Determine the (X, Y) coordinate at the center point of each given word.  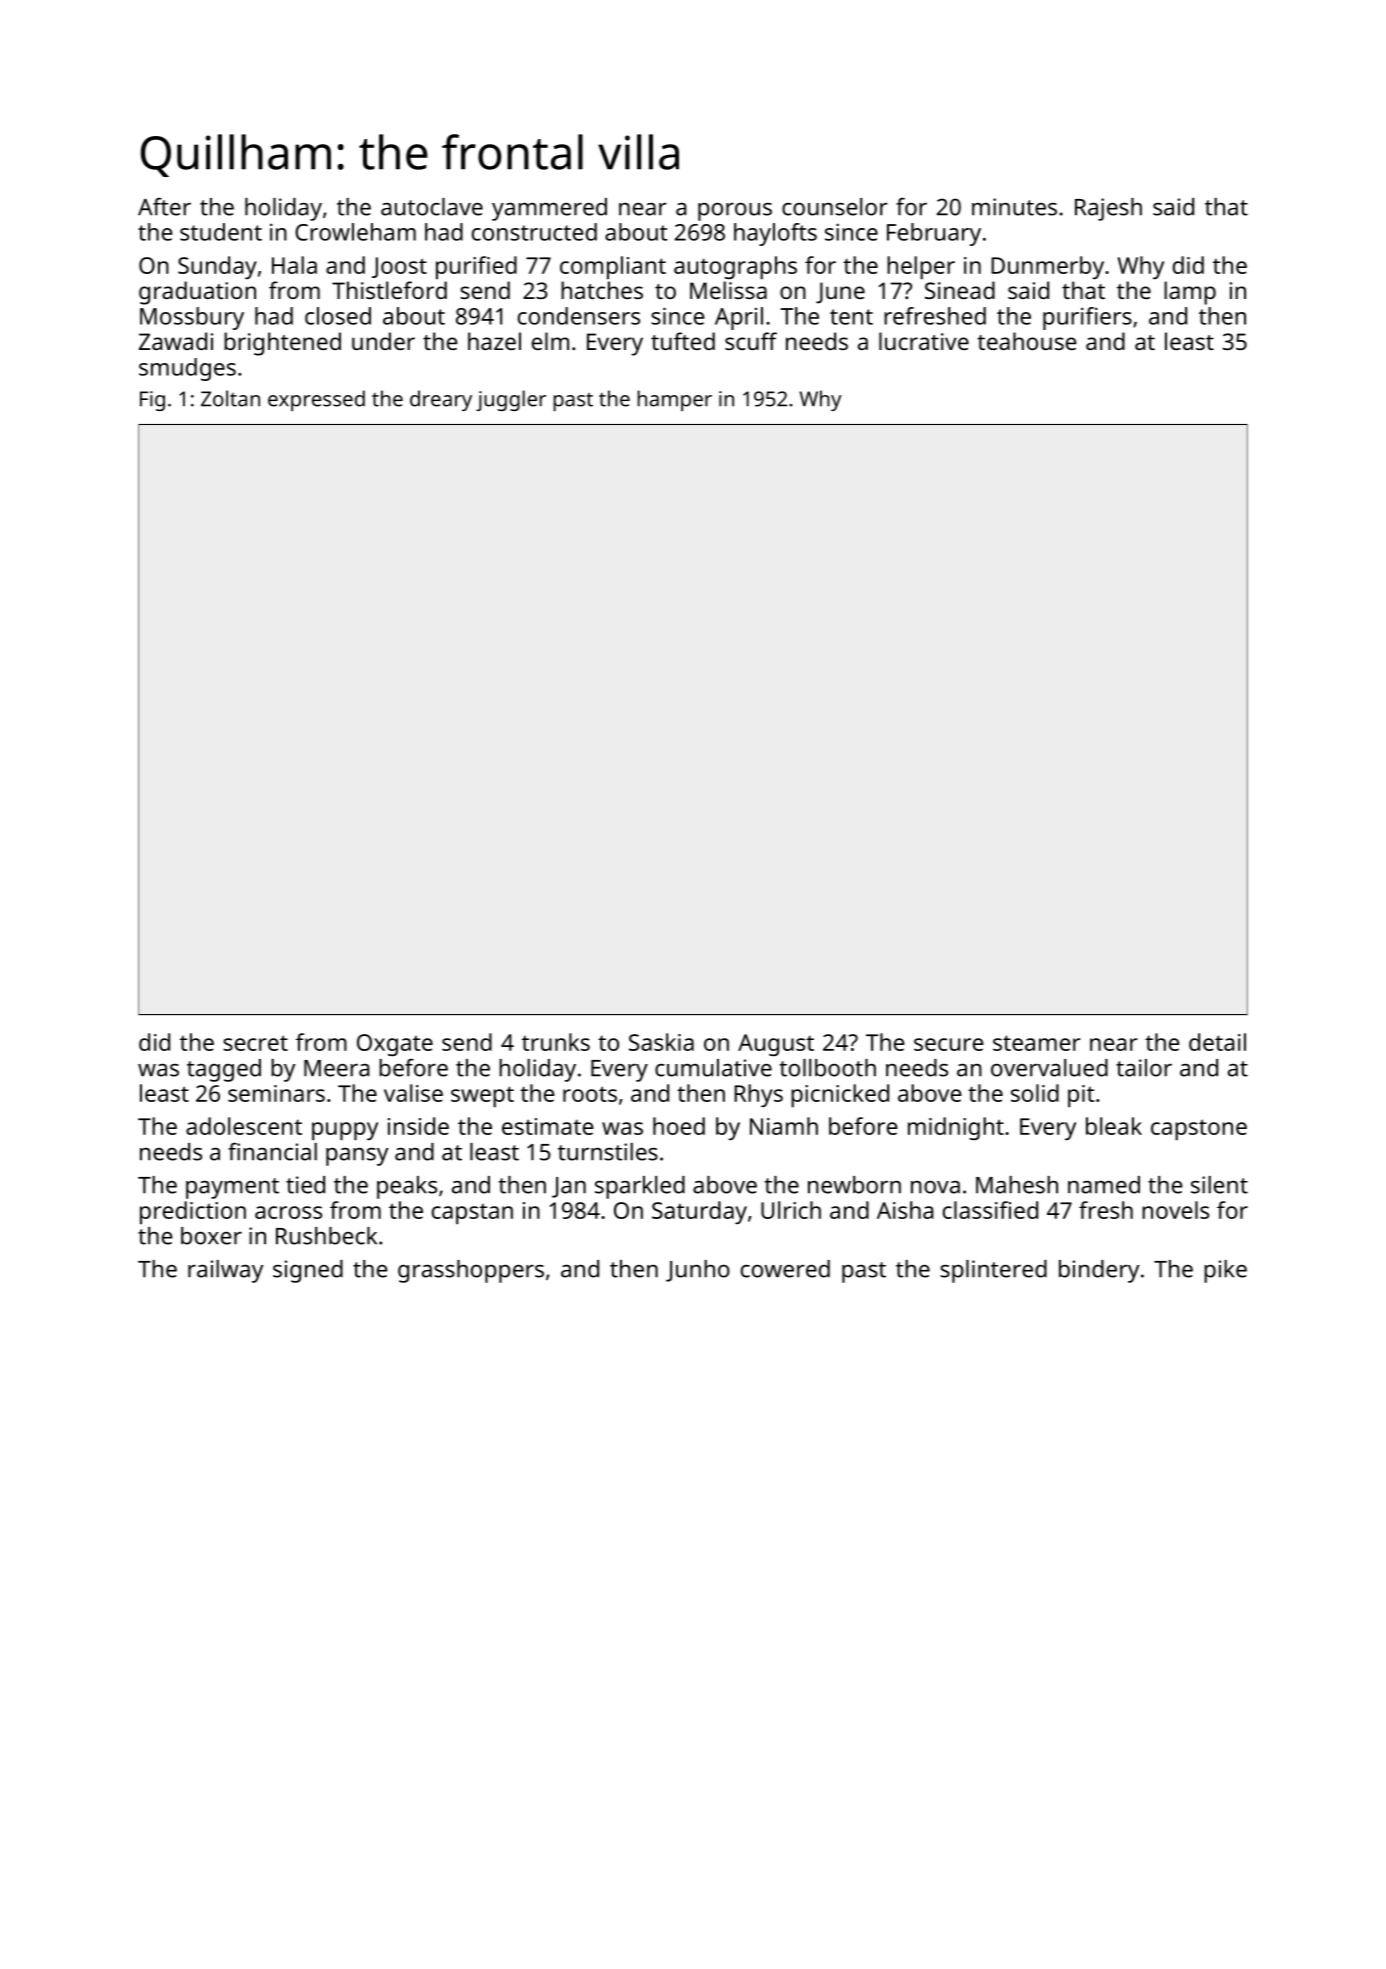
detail (1217, 1042)
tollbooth (828, 1068)
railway (225, 1271)
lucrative (924, 341)
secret (255, 1043)
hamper (674, 400)
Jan (569, 1187)
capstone (1199, 1130)
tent (851, 317)
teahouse (1027, 341)
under (383, 341)
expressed (316, 400)
